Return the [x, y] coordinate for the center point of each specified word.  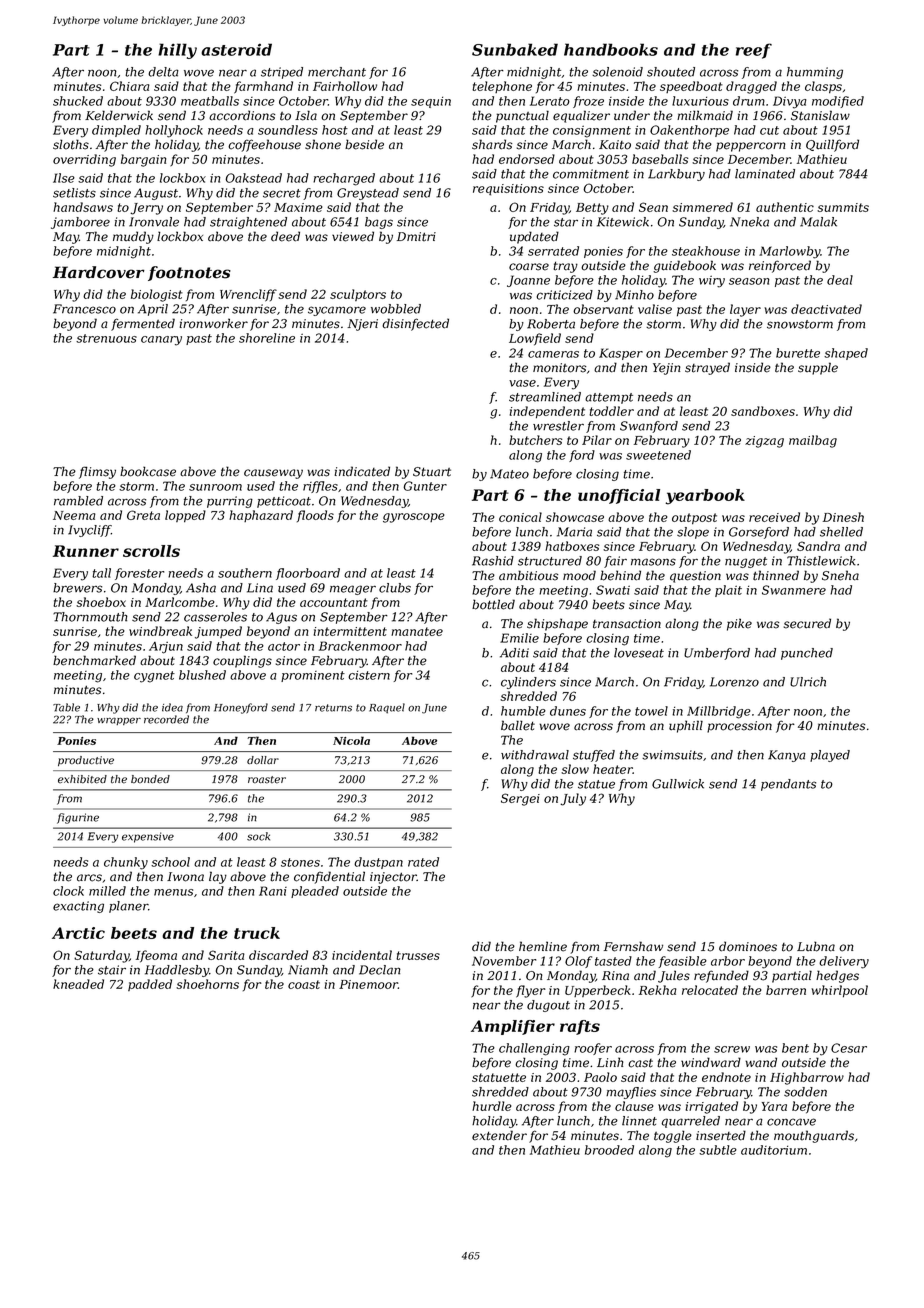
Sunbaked [515, 49]
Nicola [351, 740]
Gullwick [678, 784]
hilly [177, 51]
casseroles [215, 617]
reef [754, 51]
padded [150, 985]
